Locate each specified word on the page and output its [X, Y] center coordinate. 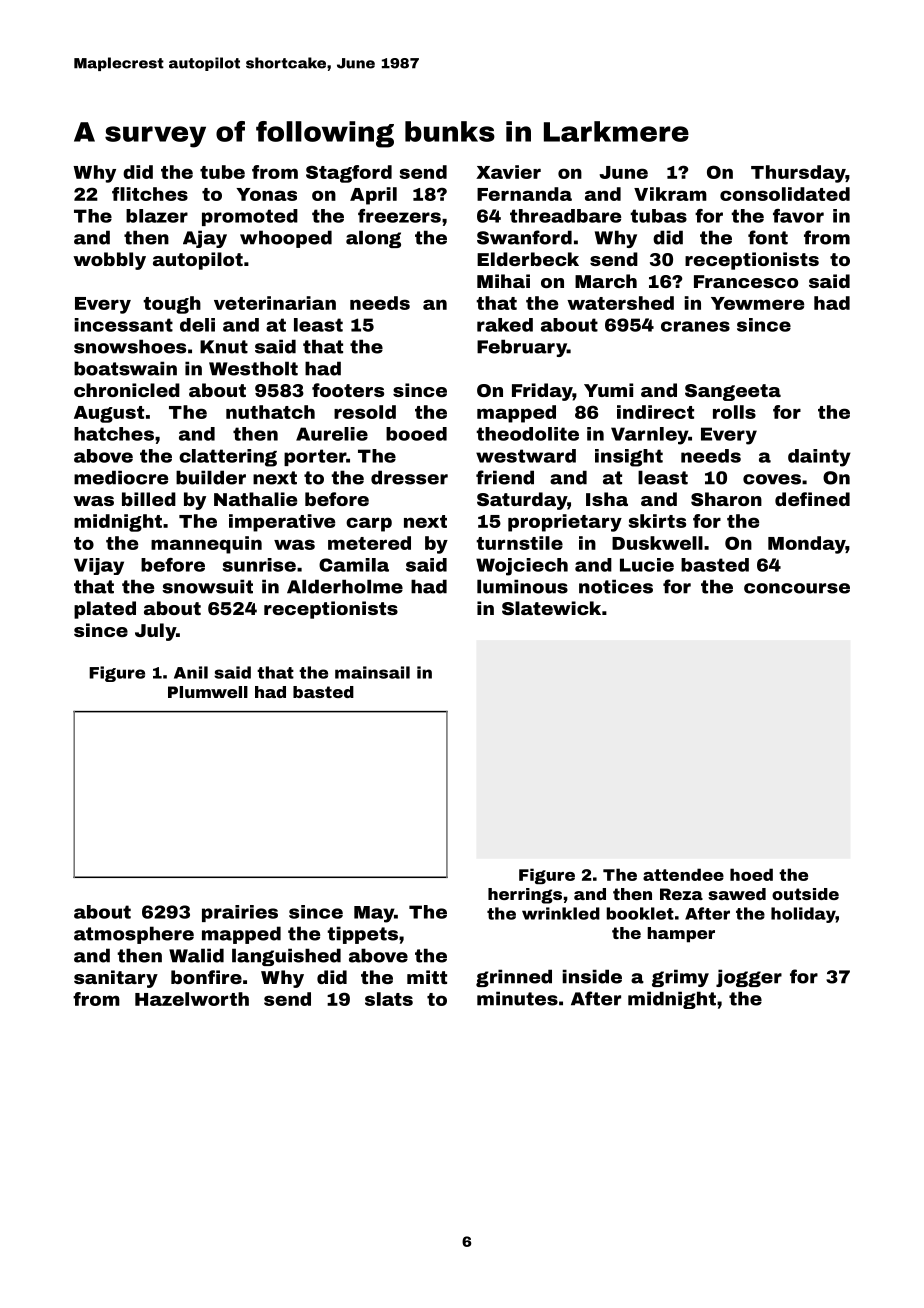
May [374, 914]
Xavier [508, 172]
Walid [196, 955]
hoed [751, 874]
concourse [797, 588]
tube [222, 172]
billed [149, 499]
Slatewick [551, 608]
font [768, 237]
